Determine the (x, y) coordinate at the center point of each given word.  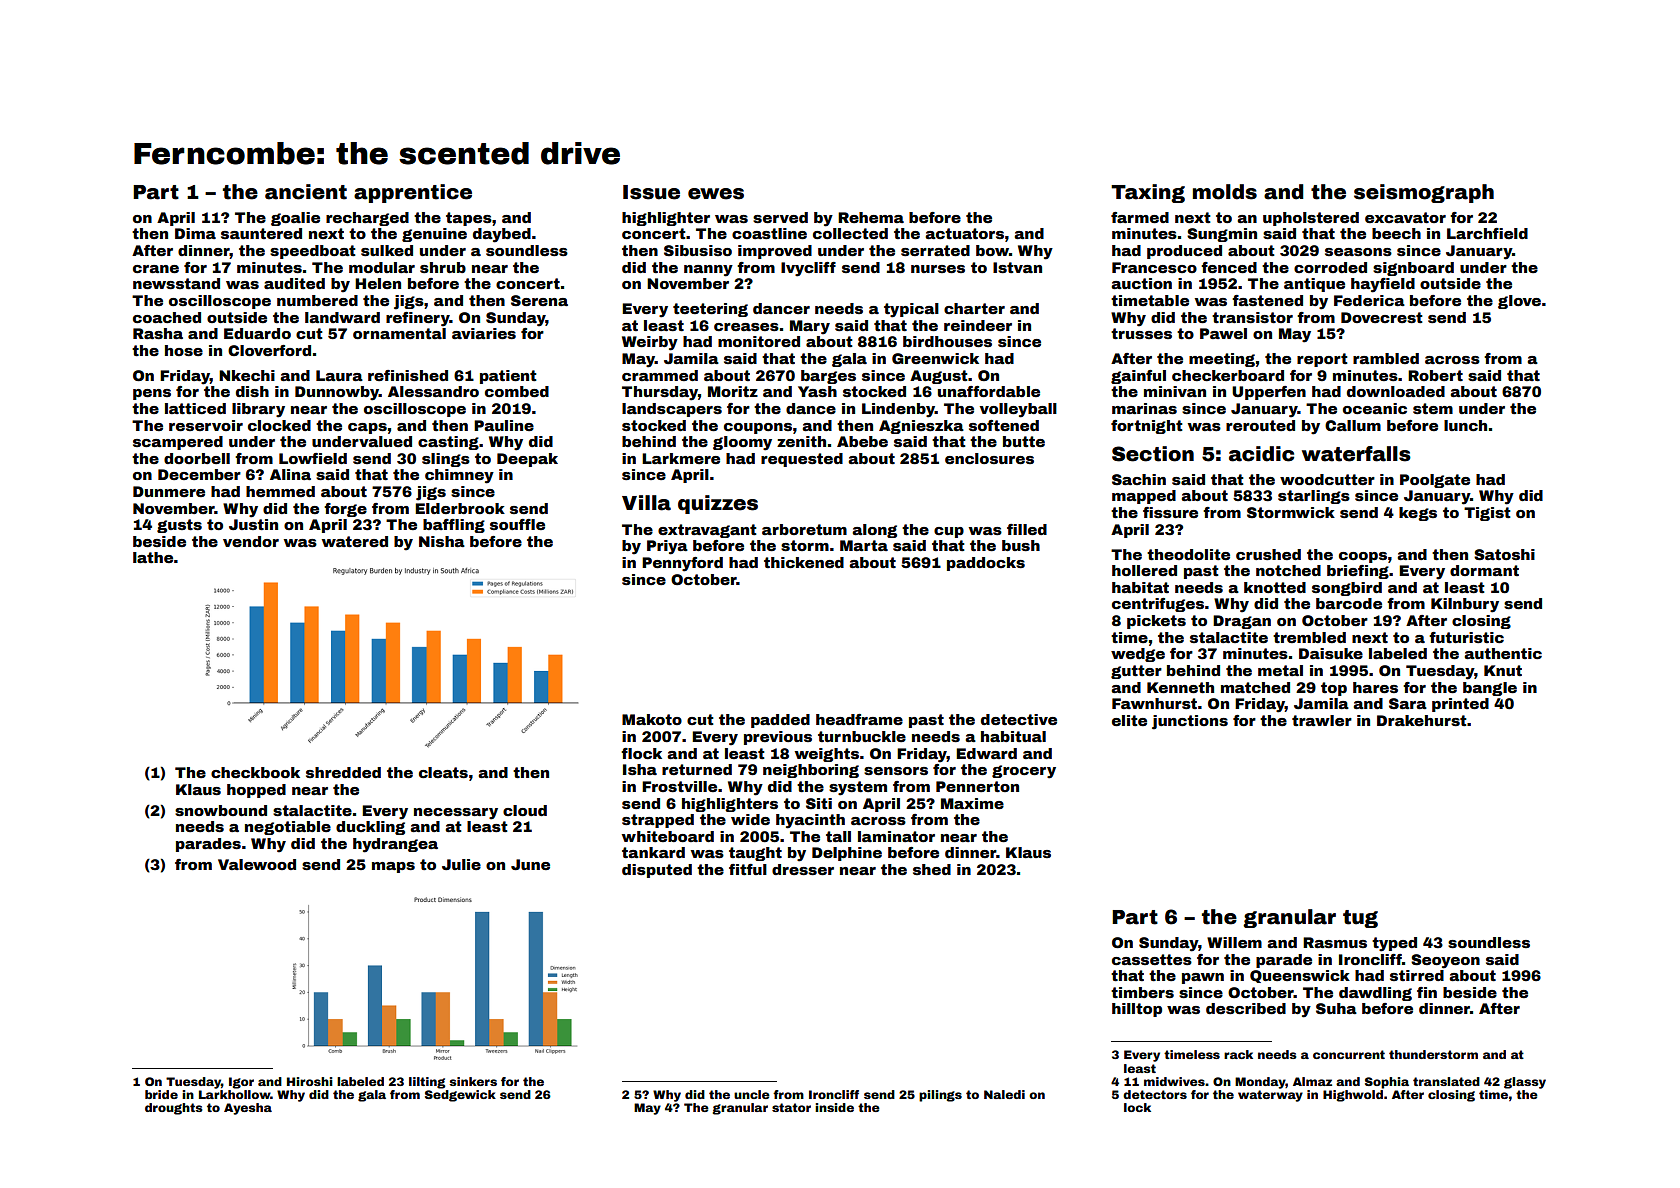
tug (1360, 919)
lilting (427, 1083)
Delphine (847, 854)
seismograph (1424, 193)
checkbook (255, 772)
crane (156, 269)
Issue (651, 192)
